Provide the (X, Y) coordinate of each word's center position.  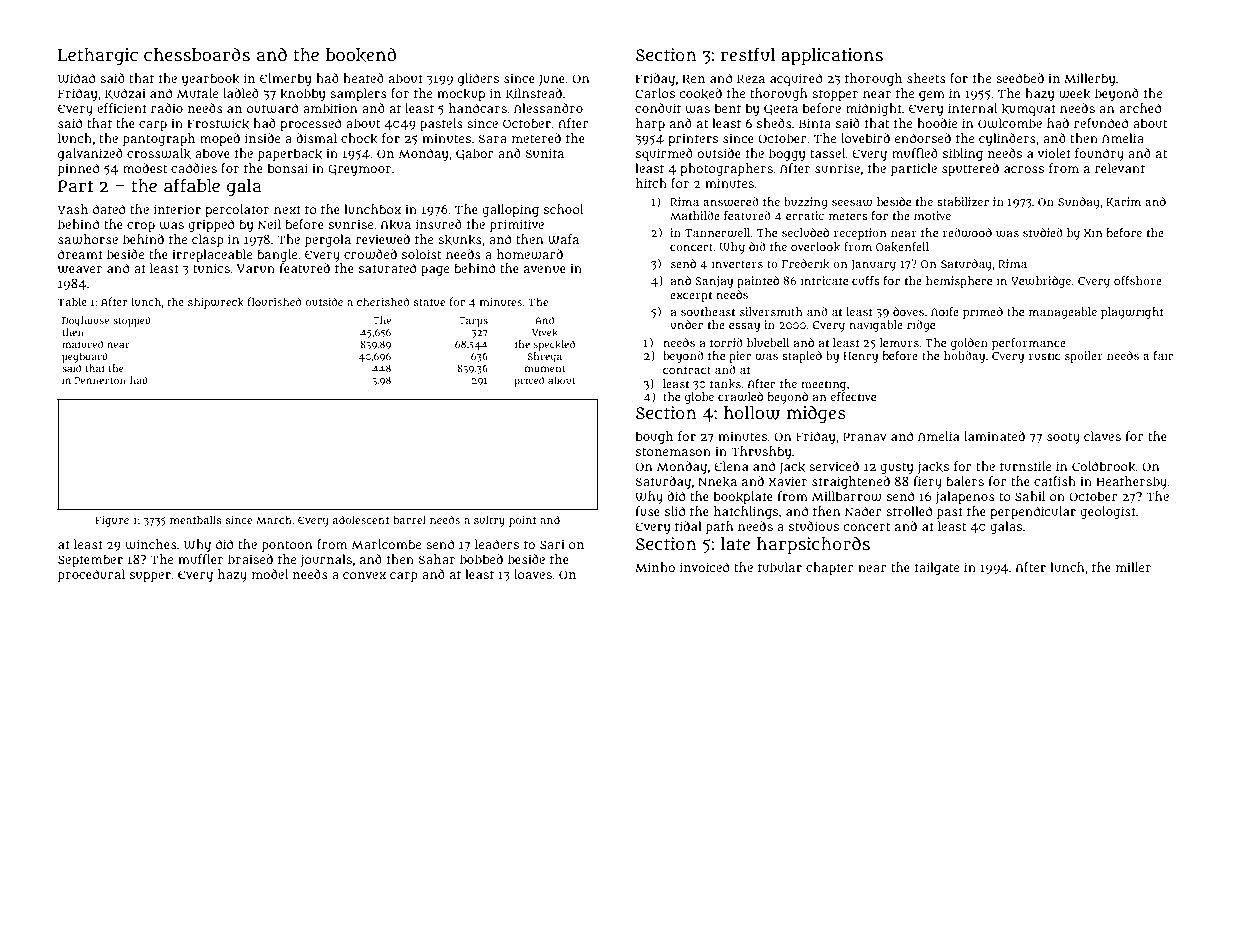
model (270, 574)
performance (1029, 344)
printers (693, 139)
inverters (737, 263)
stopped (132, 321)
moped (220, 139)
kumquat (1029, 109)
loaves (533, 574)
